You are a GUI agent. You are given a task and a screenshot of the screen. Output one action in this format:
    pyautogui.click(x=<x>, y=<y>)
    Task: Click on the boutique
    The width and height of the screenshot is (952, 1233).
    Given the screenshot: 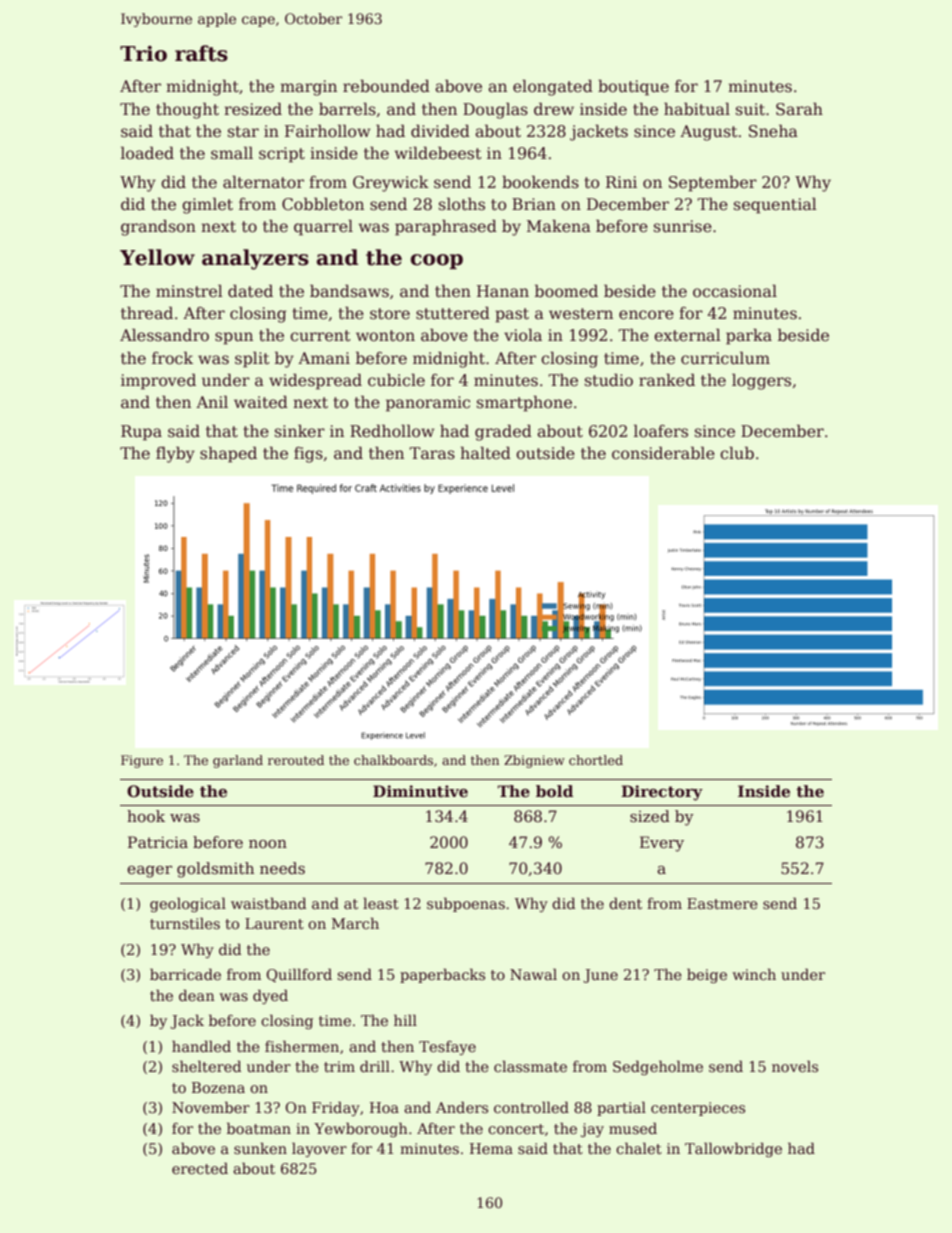 What is the action you would take?
    pyautogui.click(x=633, y=87)
